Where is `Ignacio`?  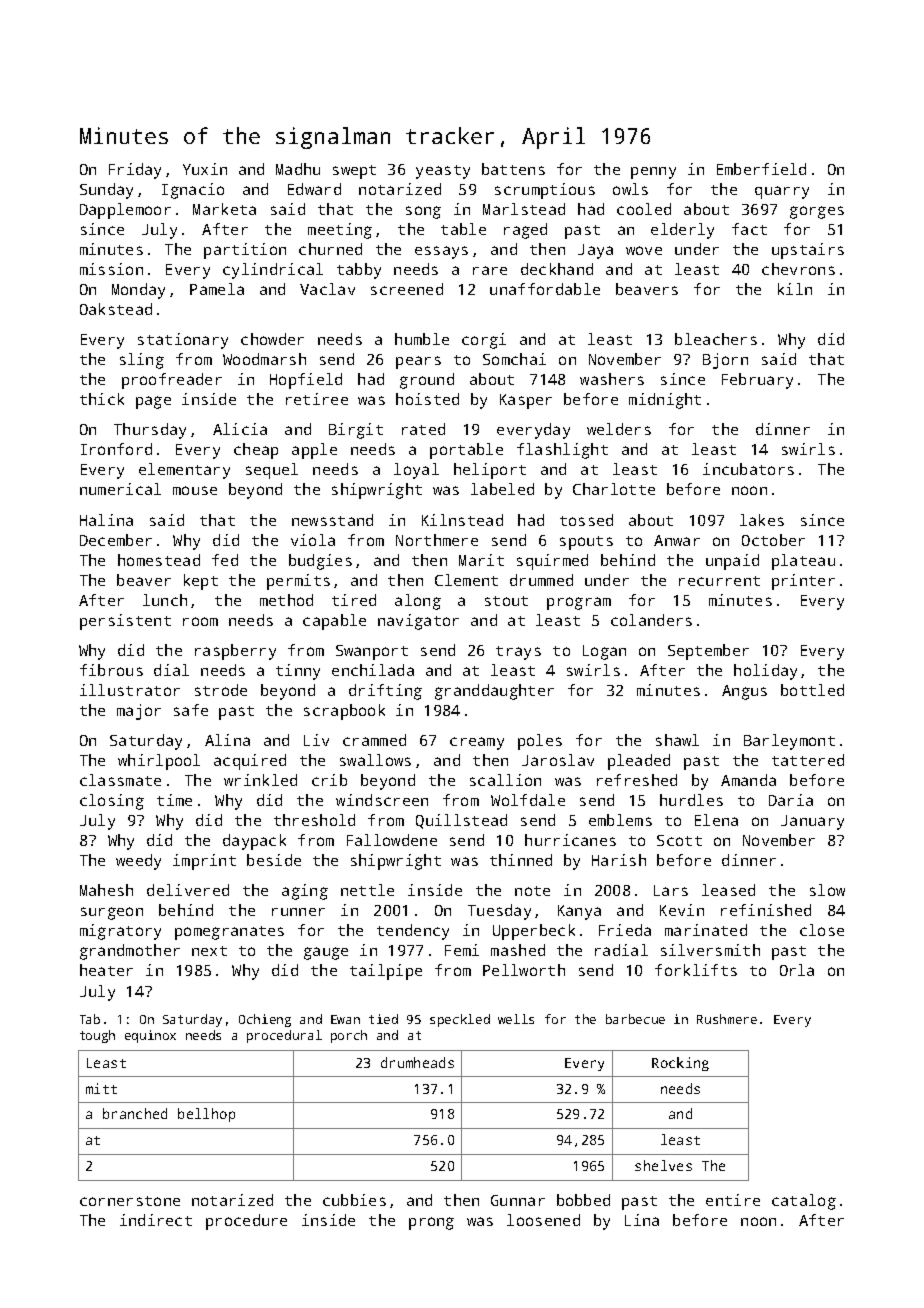
Ignacio is located at coordinates (193, 191).
